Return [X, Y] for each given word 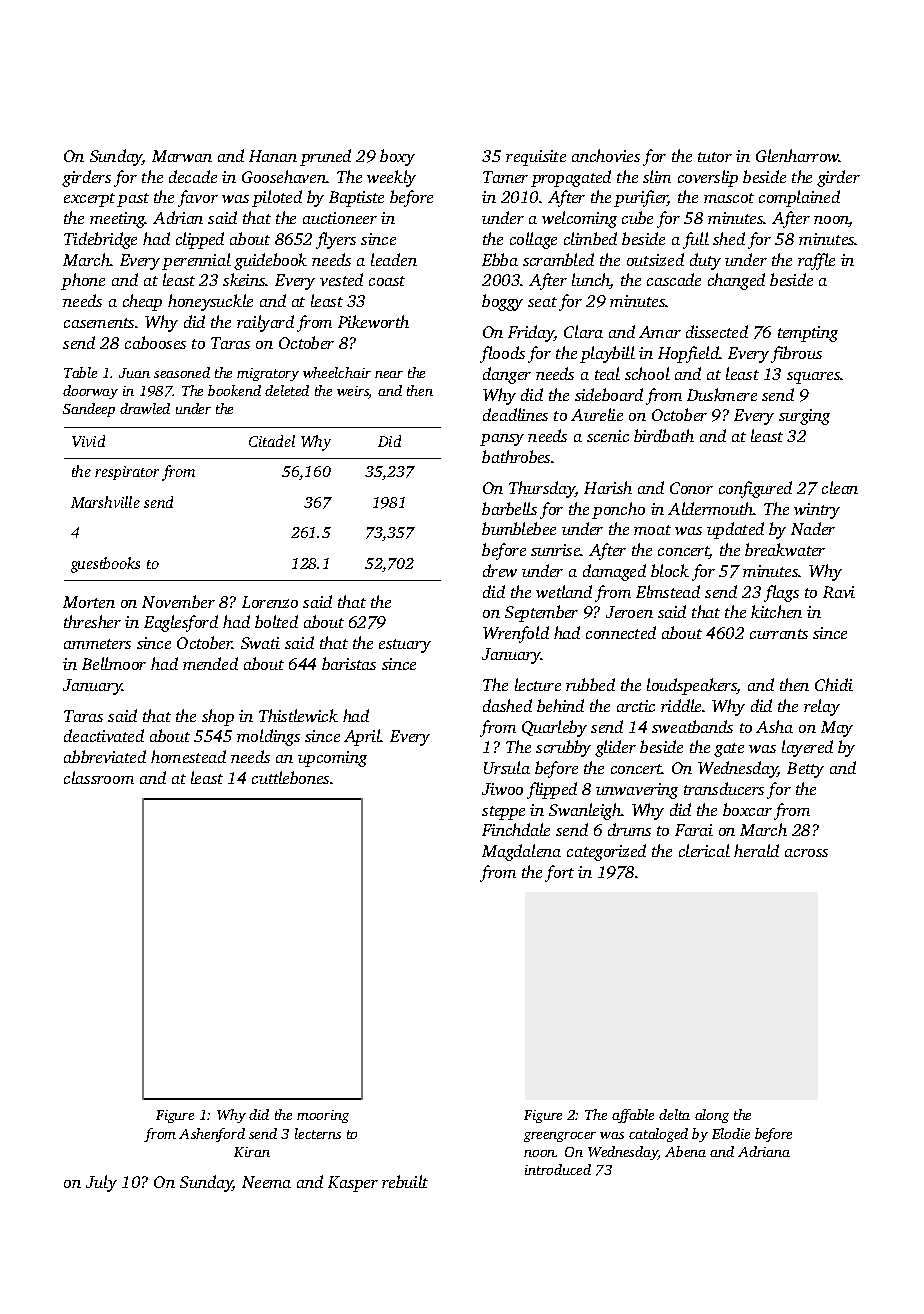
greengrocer [560, 1137]
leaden [394, 259]
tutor [715, 157]
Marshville [105, 502]
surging [804, 417]
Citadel [272, 441]
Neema [266, 1182]
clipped [200, 240]
